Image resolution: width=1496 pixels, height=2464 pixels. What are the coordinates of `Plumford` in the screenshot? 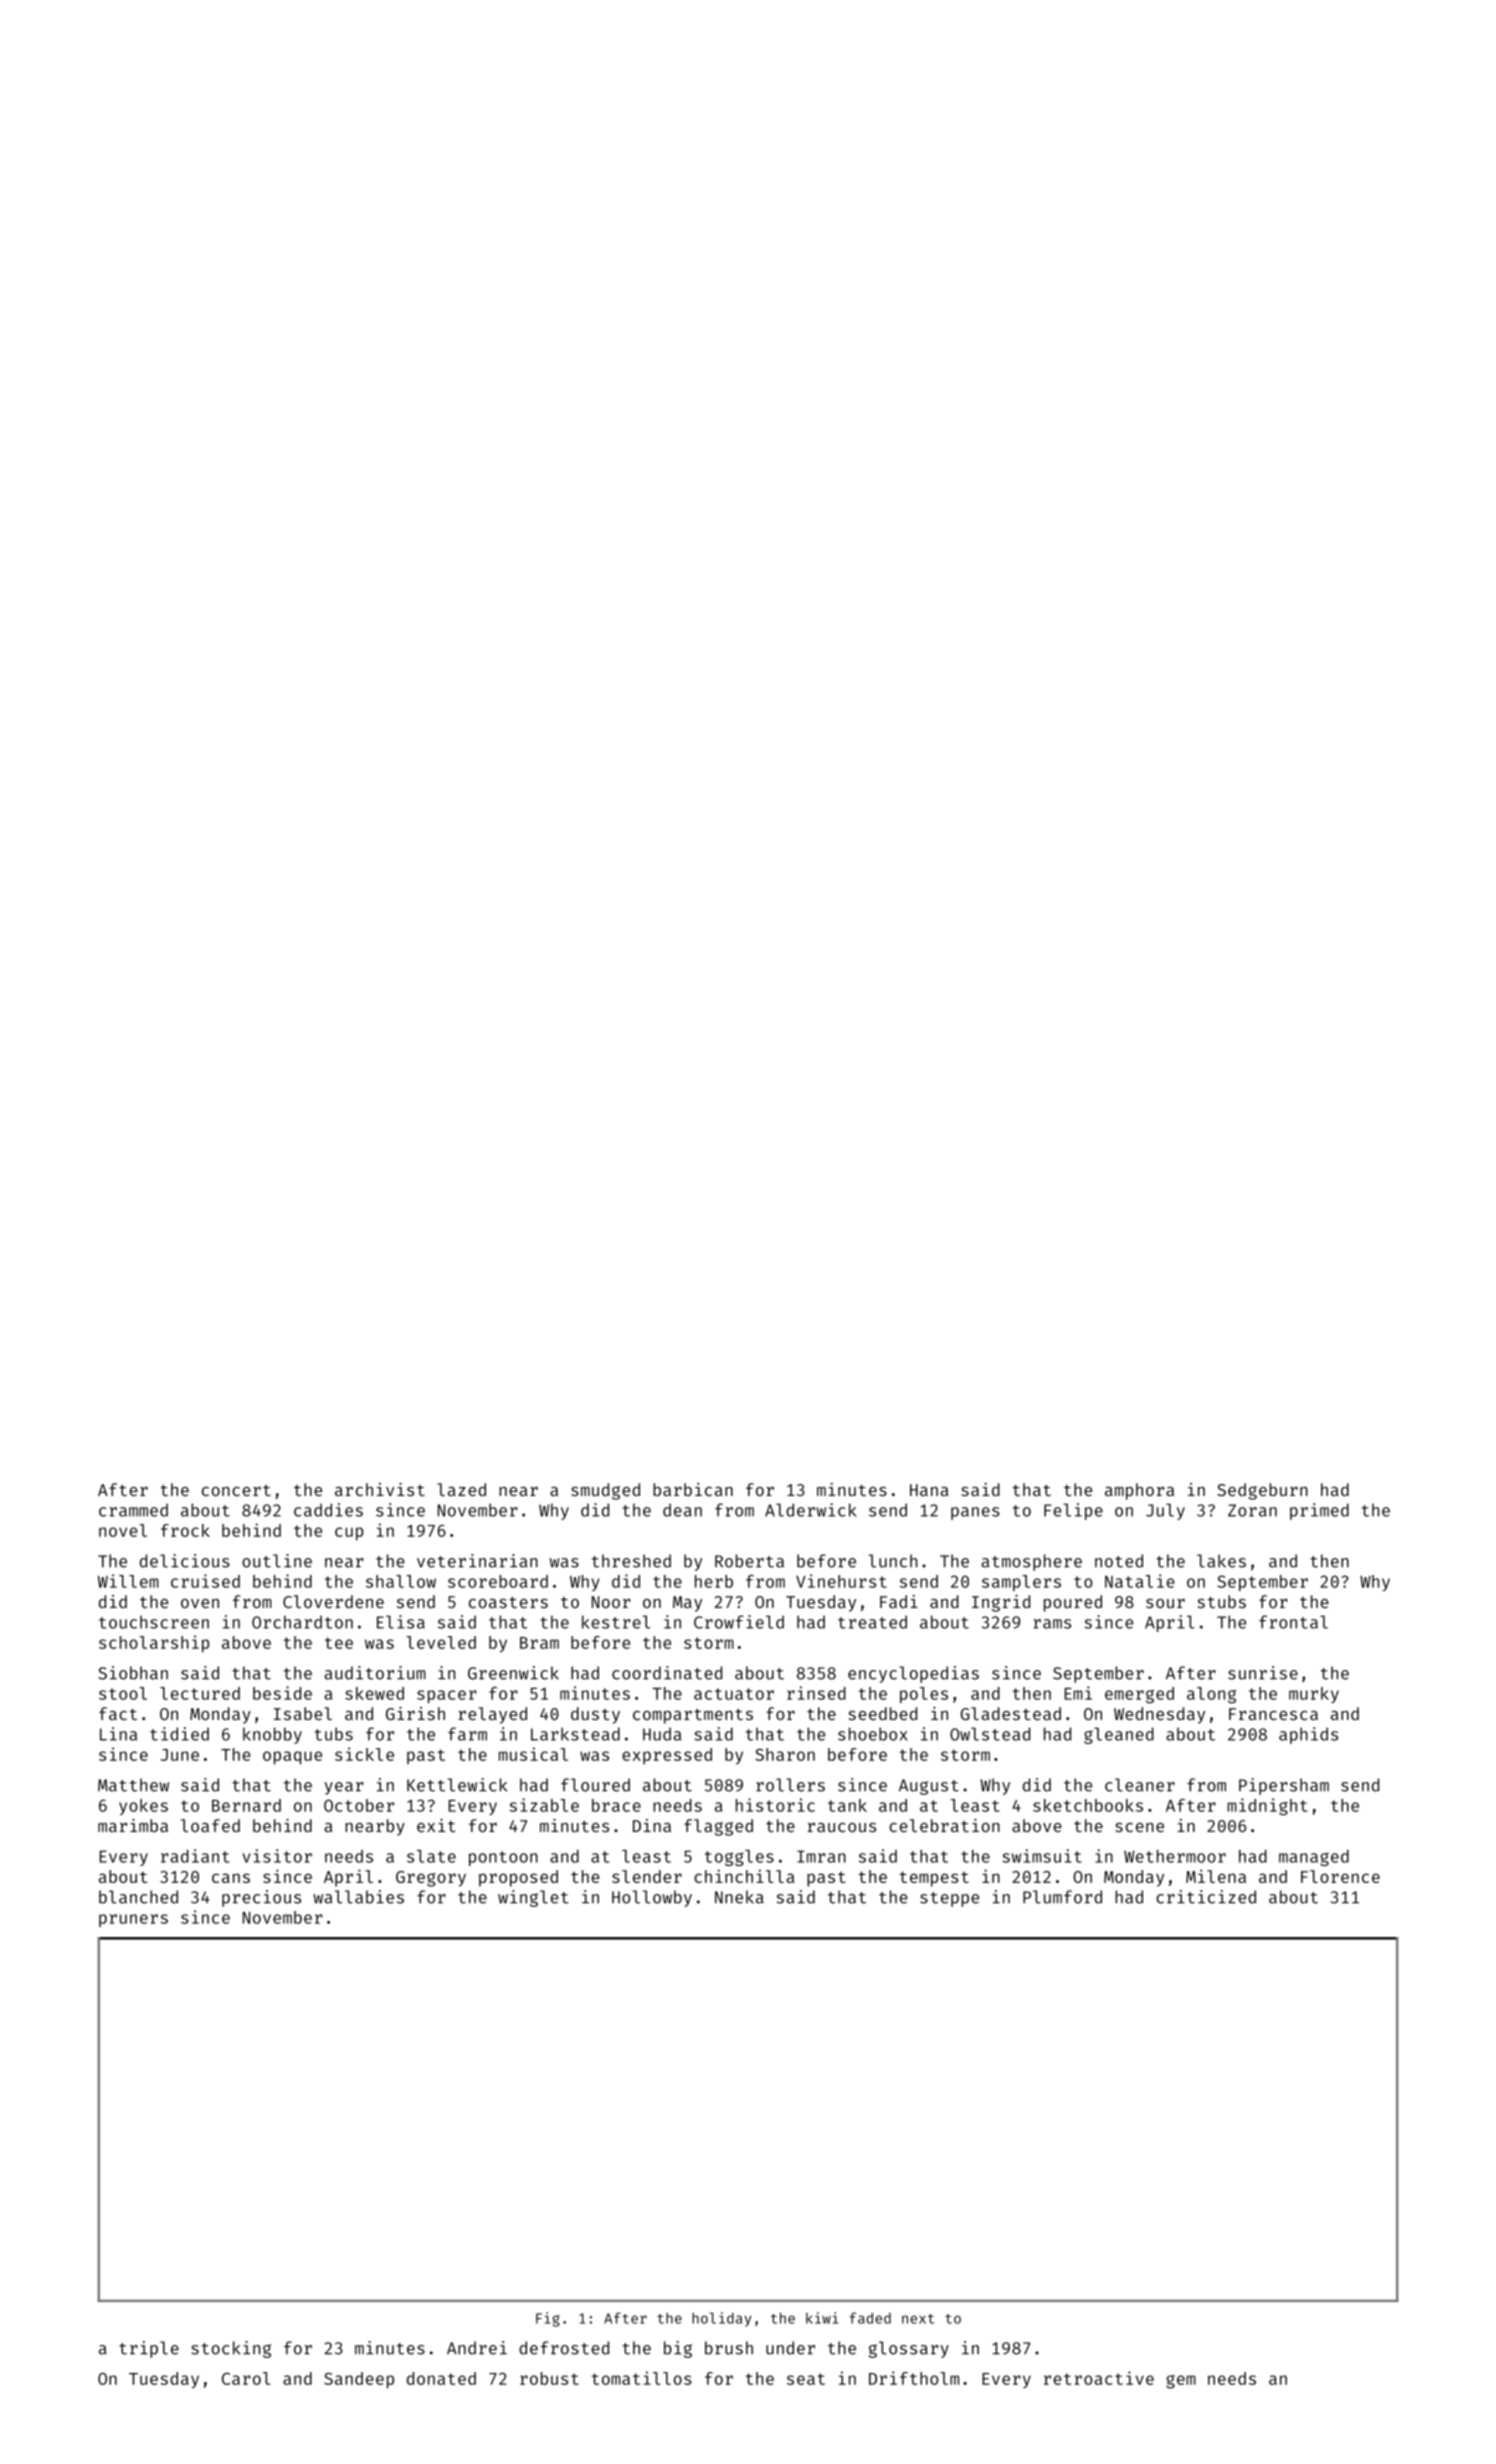 It's located at (1062, 1897).
